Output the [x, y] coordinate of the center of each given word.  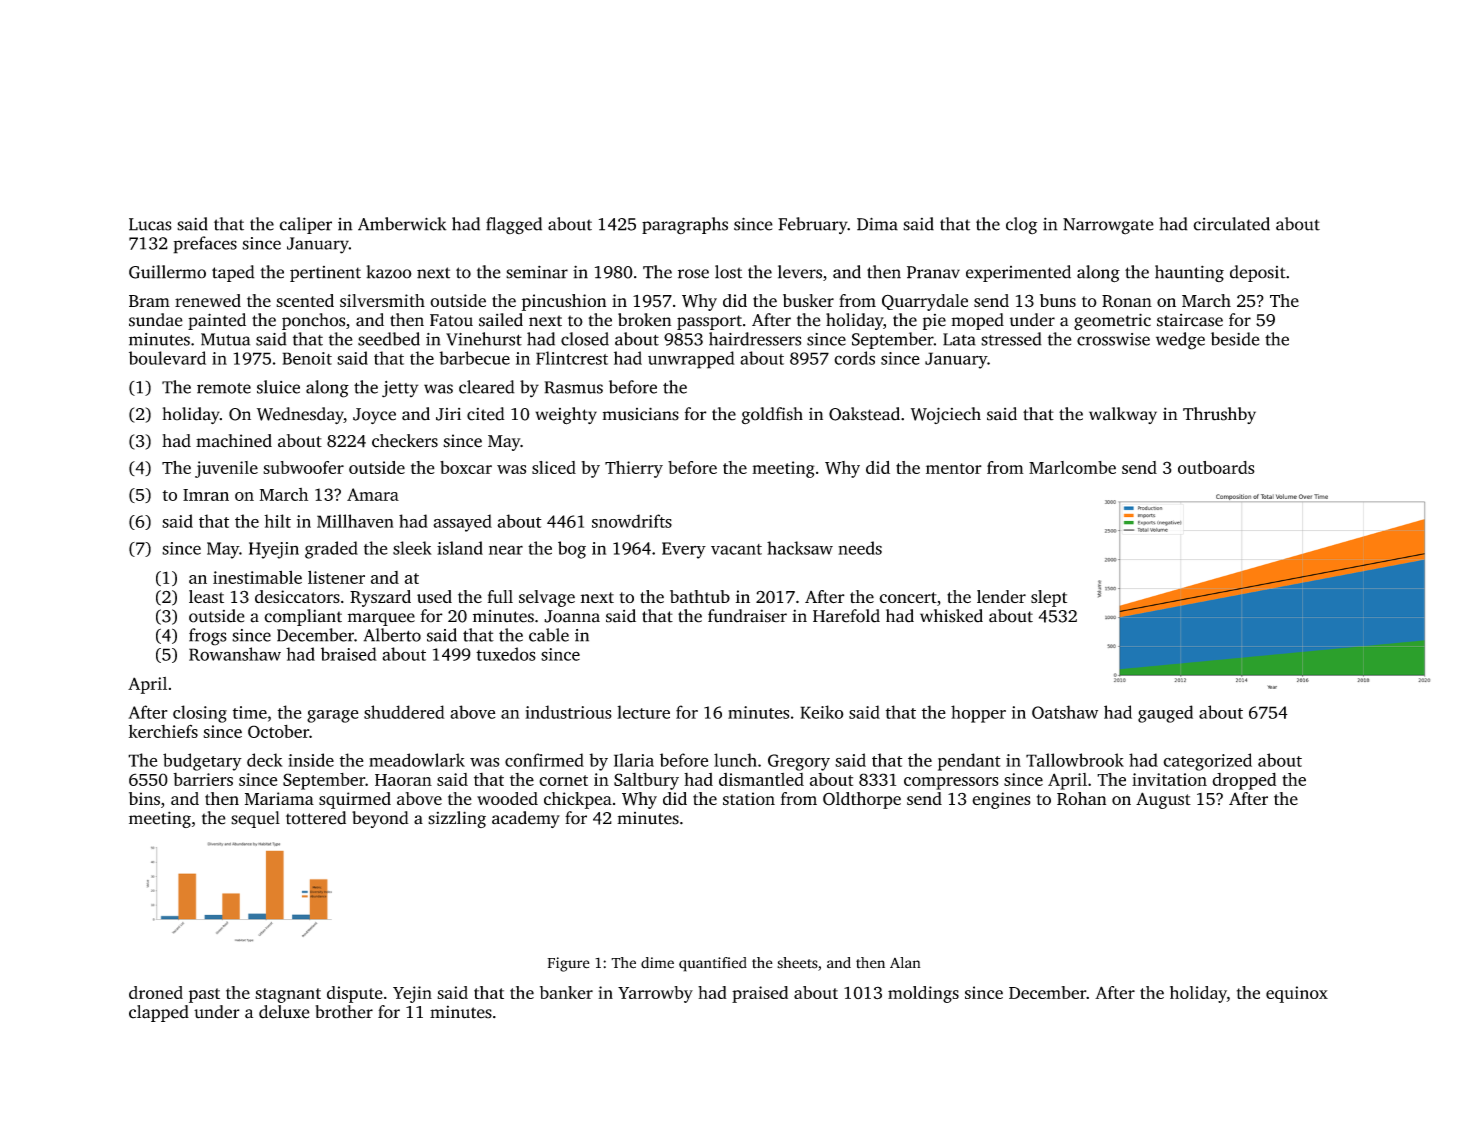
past [204, 995]
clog [1021, 226]
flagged [514, 226]
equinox [1297, 994]
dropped [1244, 781]
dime [657, 963]
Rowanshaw [235, 654]
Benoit [307, 358]
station [749, 798]
